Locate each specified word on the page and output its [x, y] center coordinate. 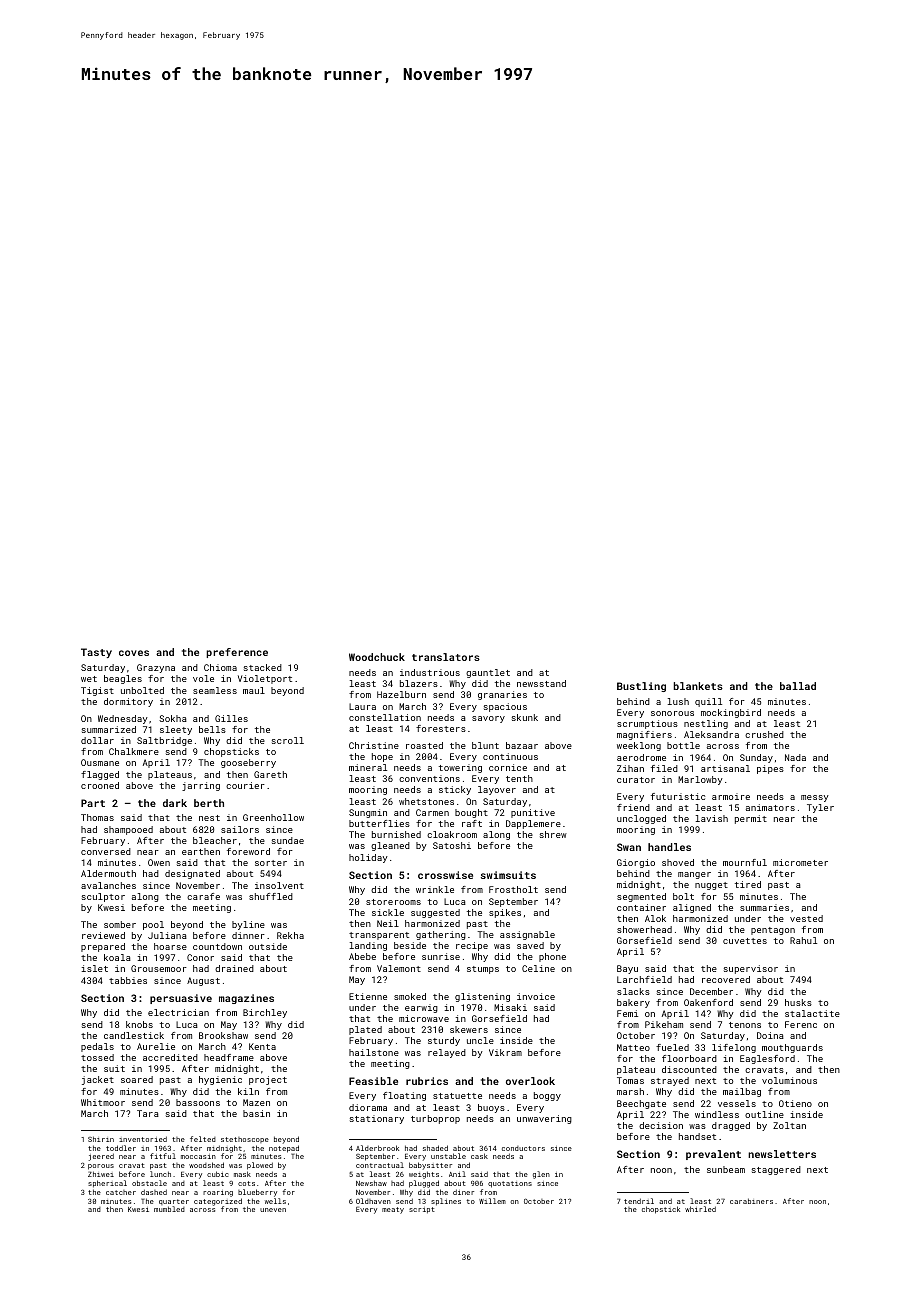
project [268, 1080]
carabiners [751, 1201]
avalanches [108, 885]
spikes [505, 913]
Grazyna [156, 668]
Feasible [373, 1081]
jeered [101, 1157]
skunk [525, 717]
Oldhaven [373, 1201]
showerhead [644, 929]
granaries [502, 695]
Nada [795, 757]
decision [661, 1125]
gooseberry [248, 763]
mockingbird [731, 713]
